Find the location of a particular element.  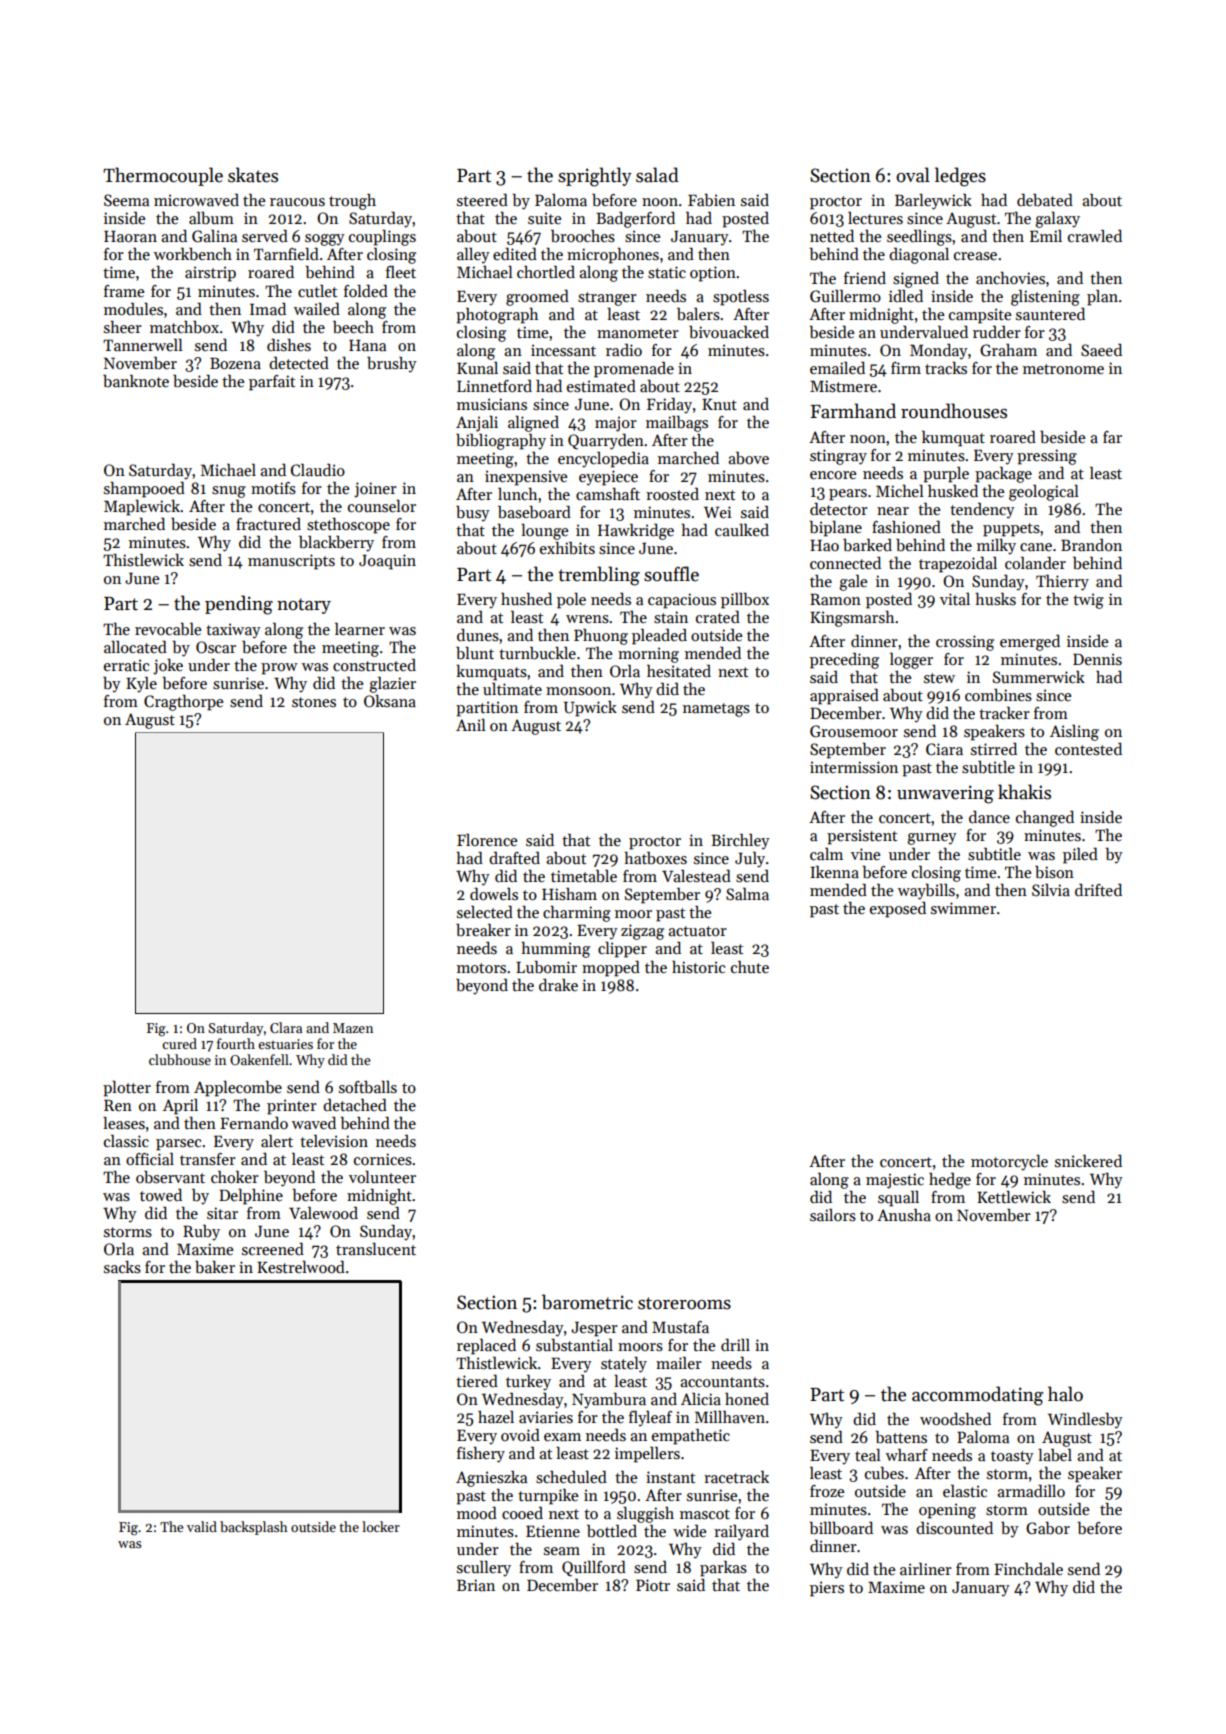

lectures is located at coordinates (875, 217).
